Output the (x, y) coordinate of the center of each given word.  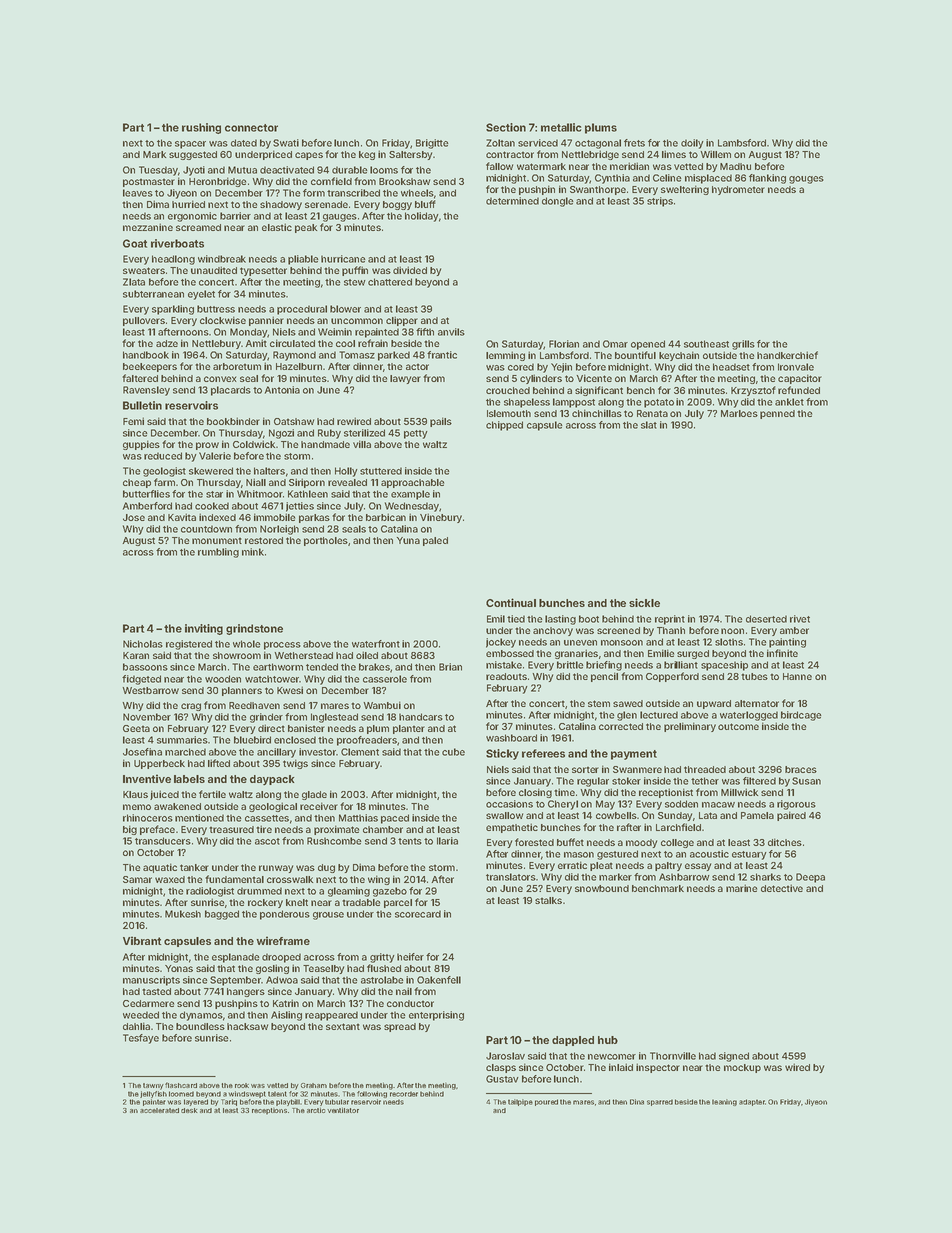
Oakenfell (439, 980)
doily (692, 144)
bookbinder (233, 421)
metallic (561, 127)
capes (309, 156)
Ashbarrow (684, 877)
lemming (505, 356)
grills (743, 345)
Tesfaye (141, 1039)
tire (264, 829)
